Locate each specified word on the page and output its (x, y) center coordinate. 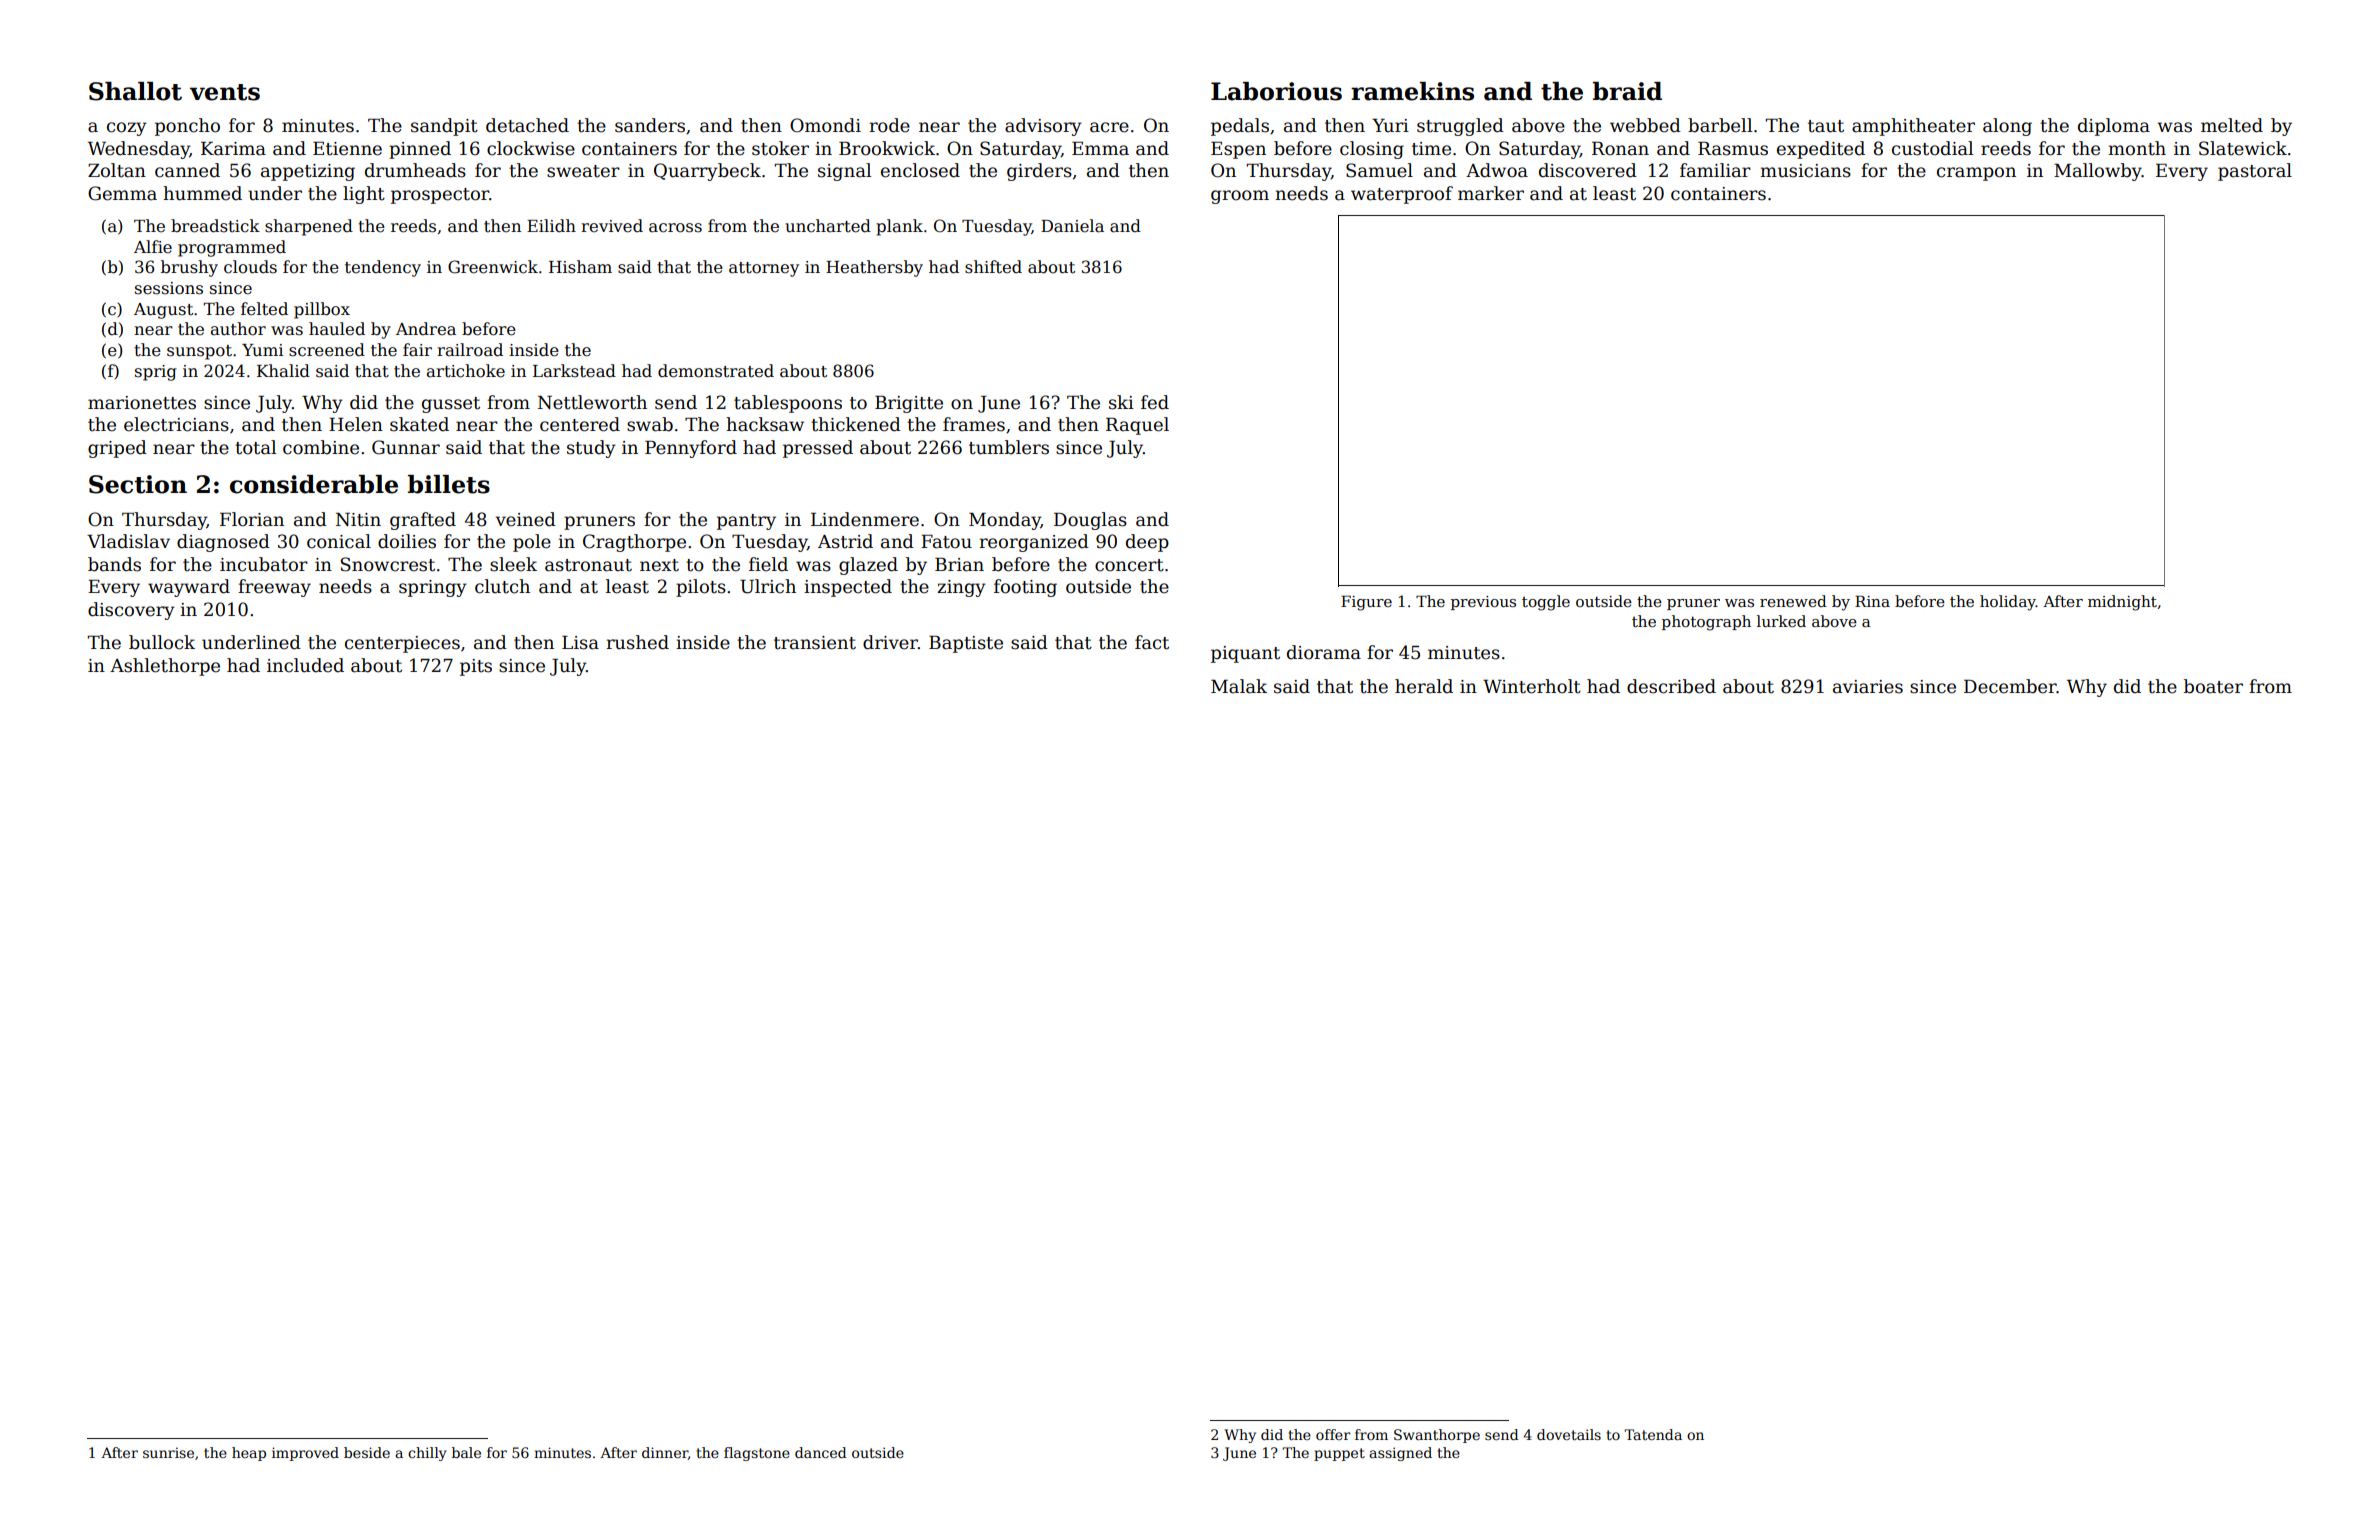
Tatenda (1653, 1434)
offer (1333, 1434)
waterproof (1402, 195)
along (2007, 127)
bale (466, 1452)
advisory (1043, 127)
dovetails (1569, 1434)
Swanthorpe (1437, 1436)
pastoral (2255, 172)
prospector (440, 196)
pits (476, 667)
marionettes (142, 403)
